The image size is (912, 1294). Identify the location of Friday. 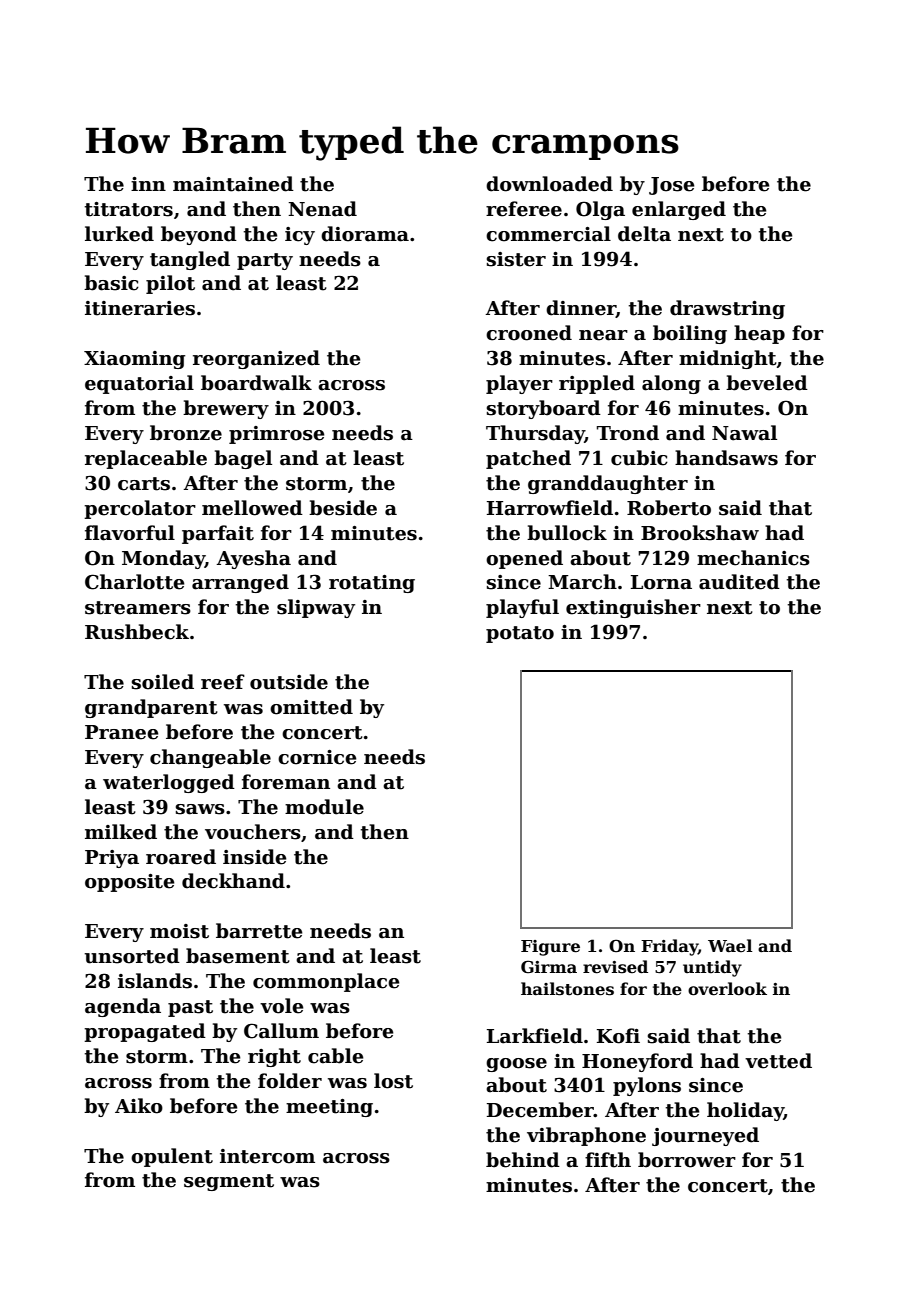
(669, 947).
